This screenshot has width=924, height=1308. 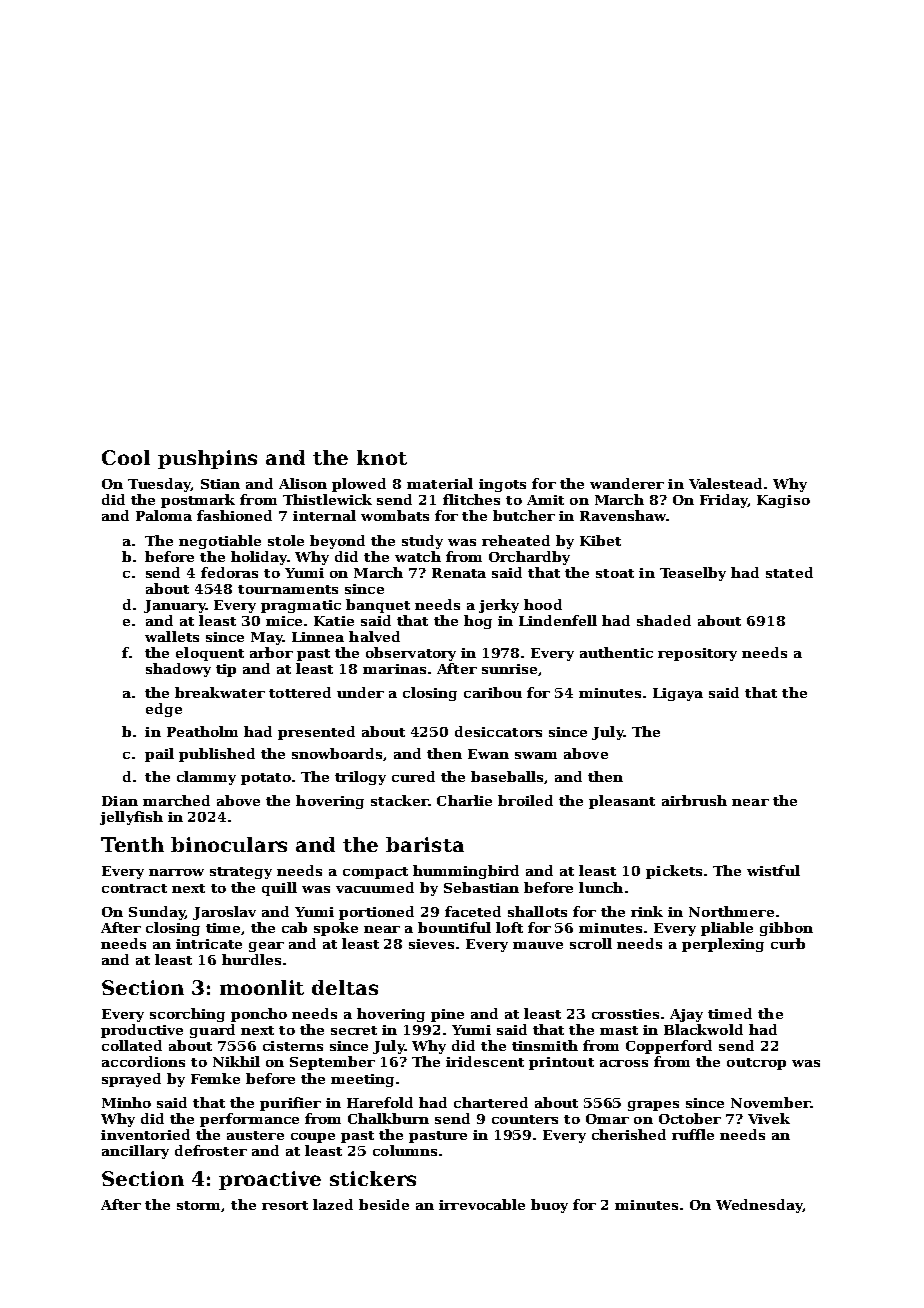 What do you see at coordinates (175, 606) in the screenshot?
I see `January` at bounding box center [175, 606].
